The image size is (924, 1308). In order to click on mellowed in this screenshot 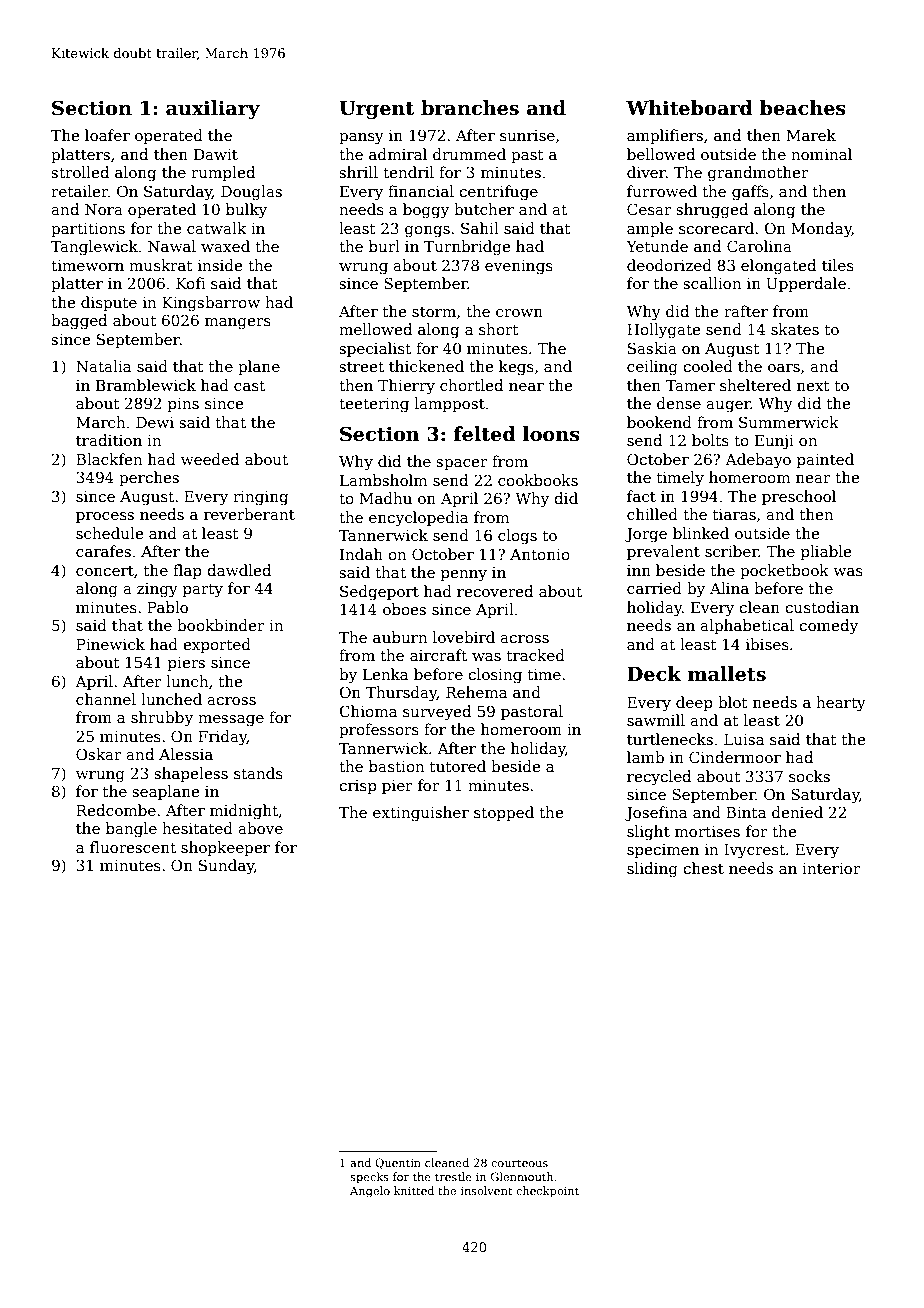, I will do `click(375, 329)`.
